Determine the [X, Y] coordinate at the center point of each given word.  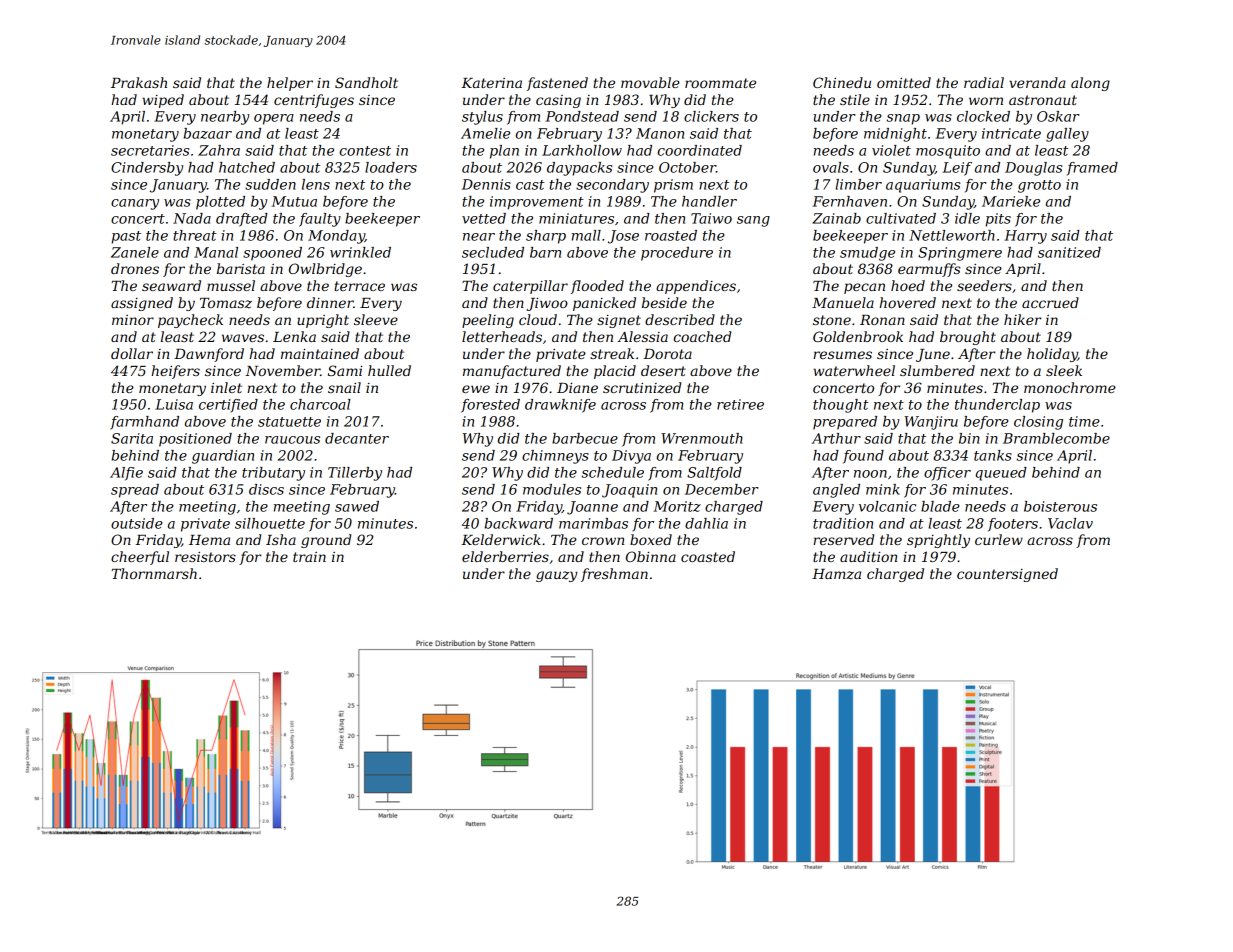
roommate [720, 83]
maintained [320, 353]
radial [984, 82]
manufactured [512, 372]
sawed [357, 506]
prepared [845, 423]
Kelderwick [501, 539]
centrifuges [314, 101]
